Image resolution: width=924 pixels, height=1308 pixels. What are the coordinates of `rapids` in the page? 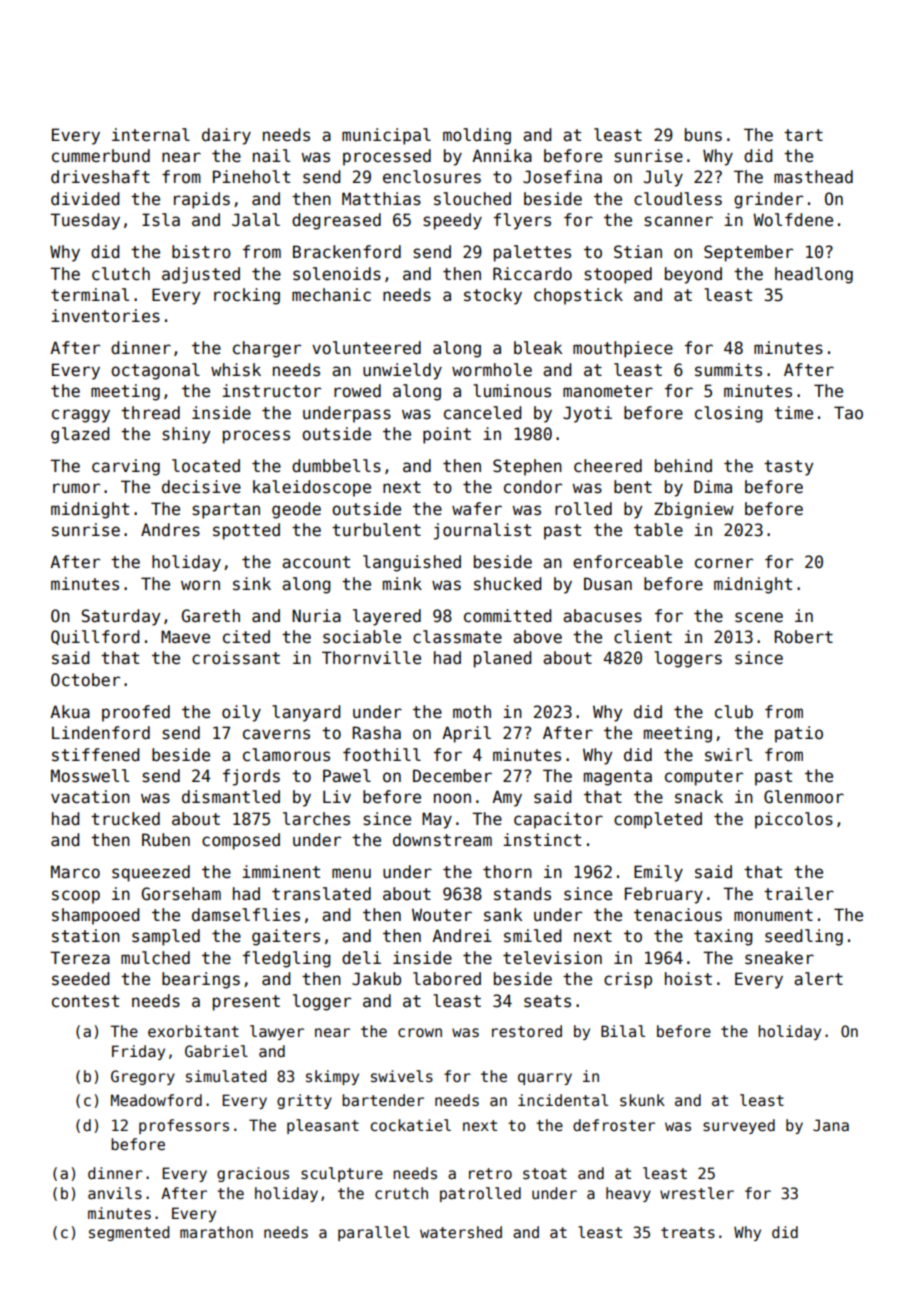 It's located at (202, 200).
